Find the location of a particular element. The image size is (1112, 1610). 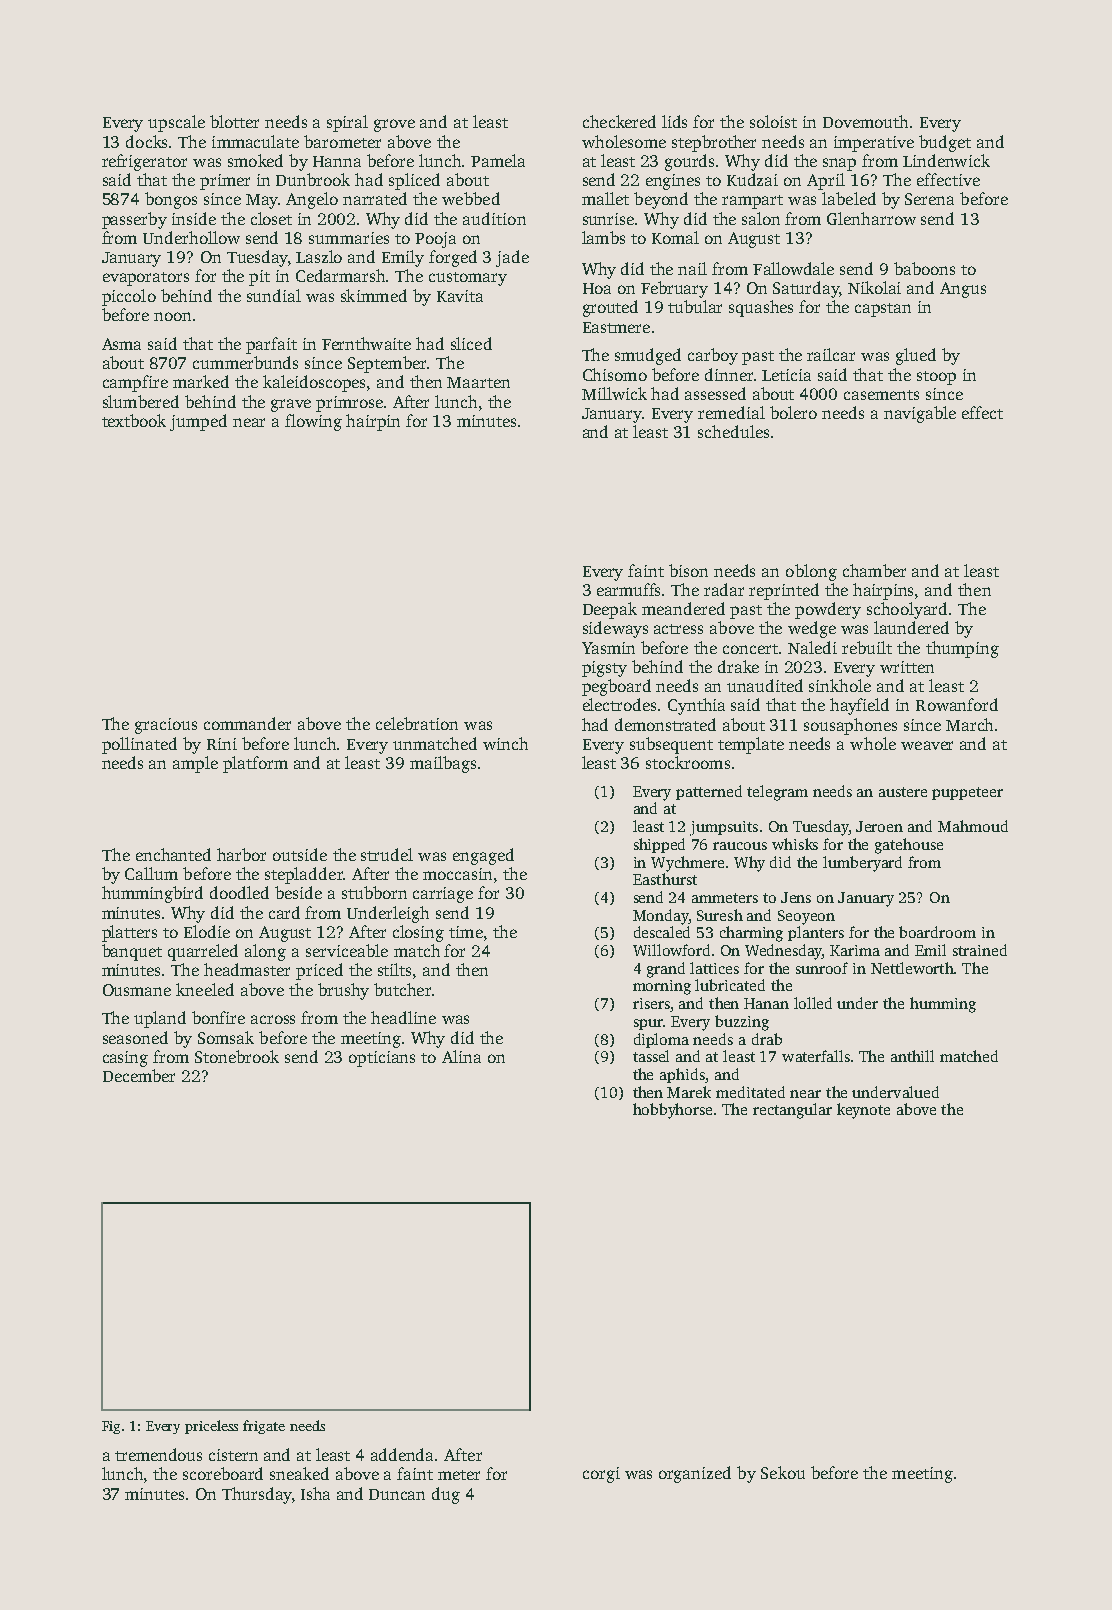

Sekou is located at coordinates (783, 1472).
